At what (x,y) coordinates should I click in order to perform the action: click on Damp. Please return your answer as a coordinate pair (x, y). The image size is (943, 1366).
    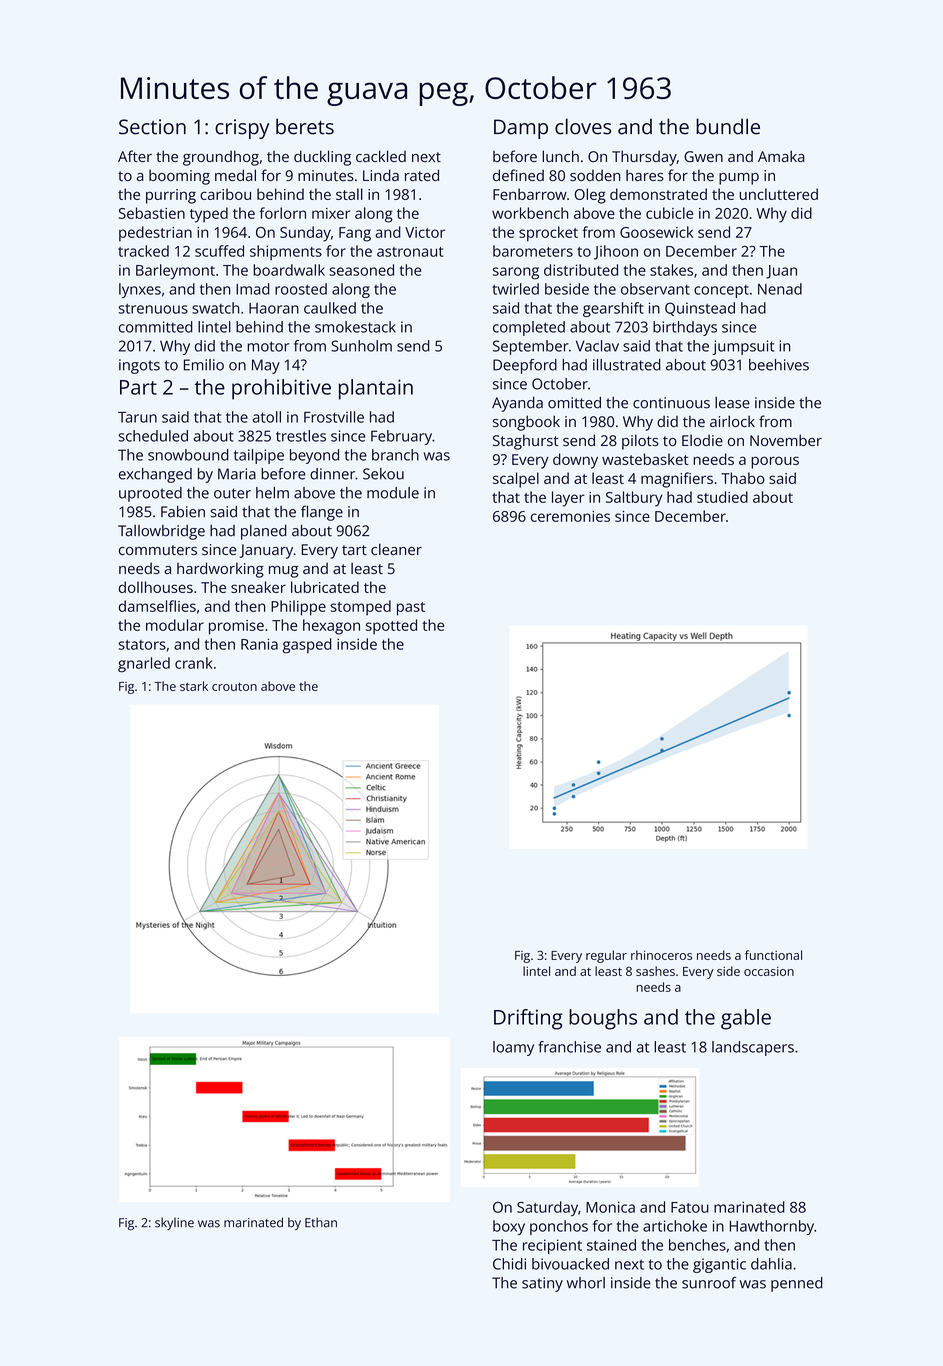
    Looking at the image, I should click on (521, 129).
